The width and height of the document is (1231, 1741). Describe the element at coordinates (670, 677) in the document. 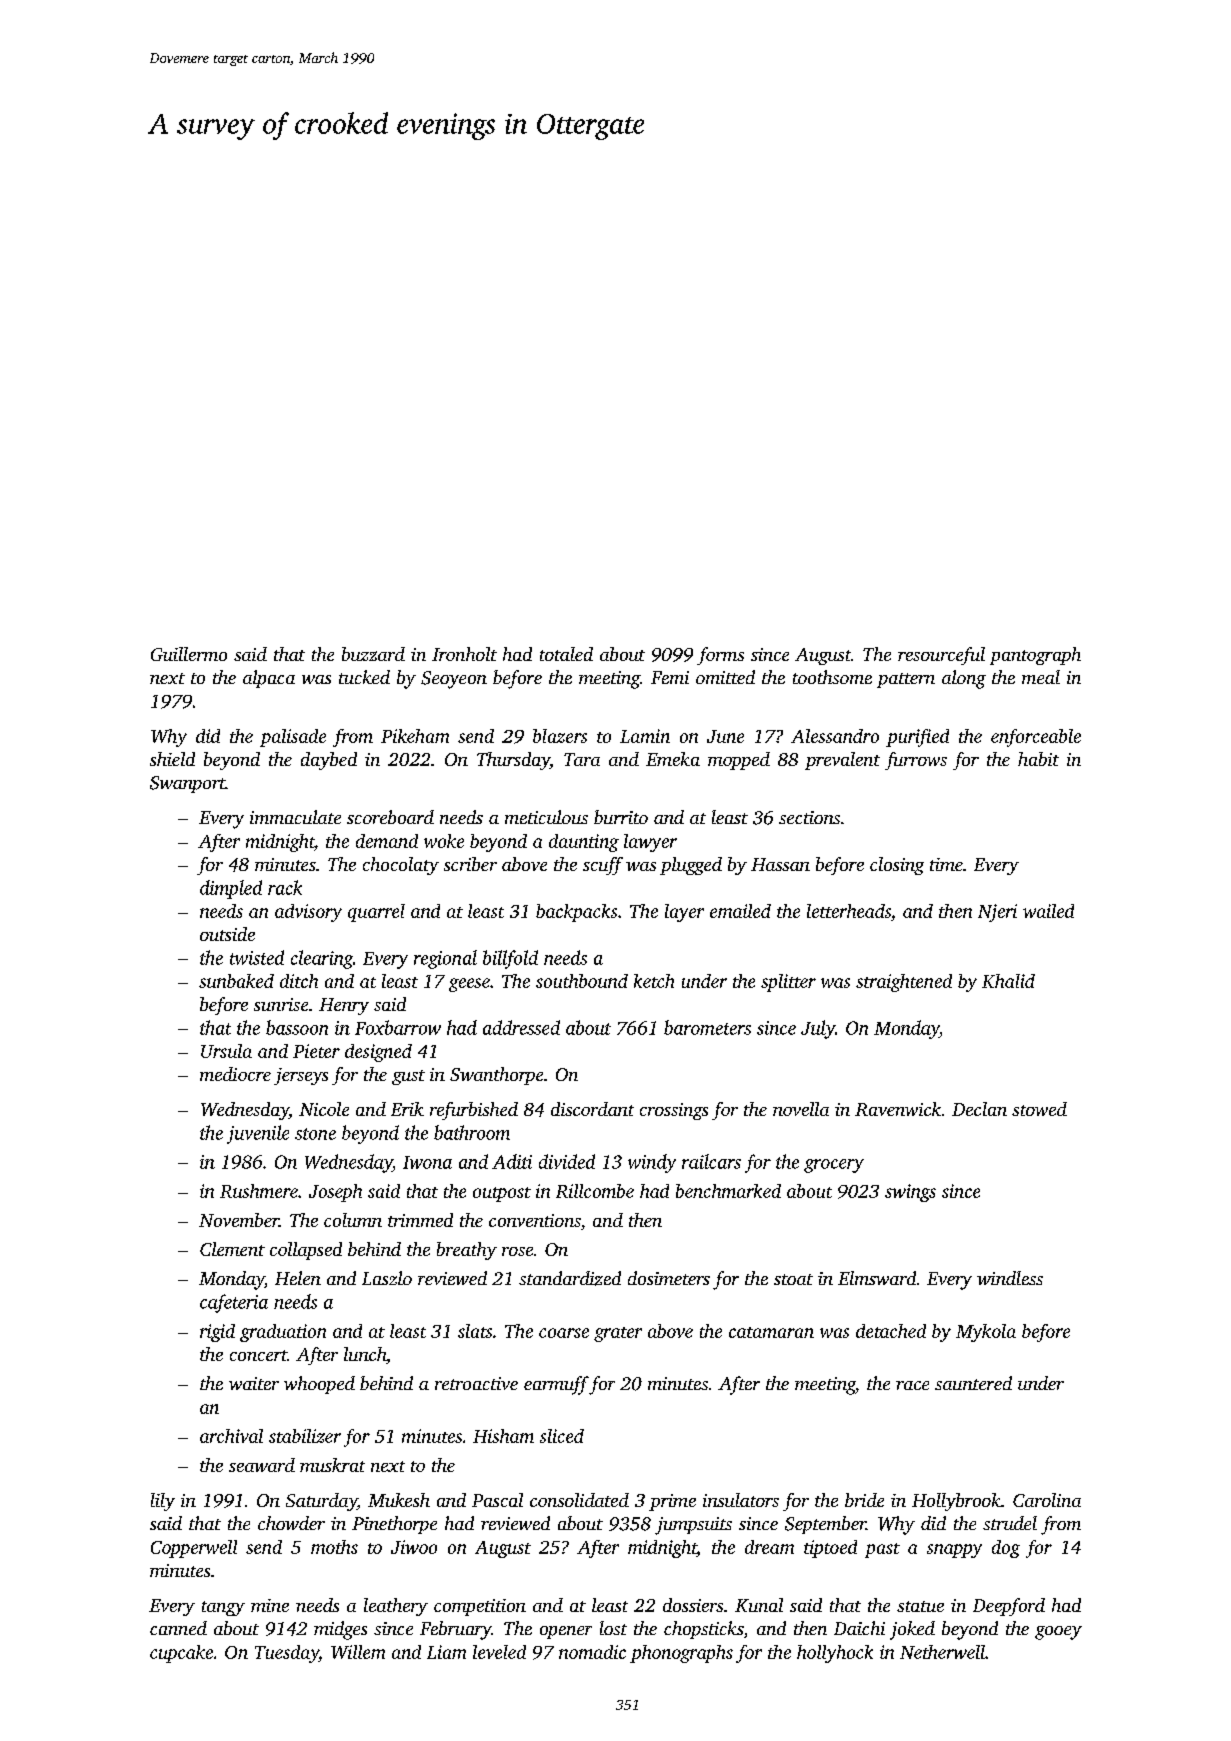

I see `Femi` at that location.
